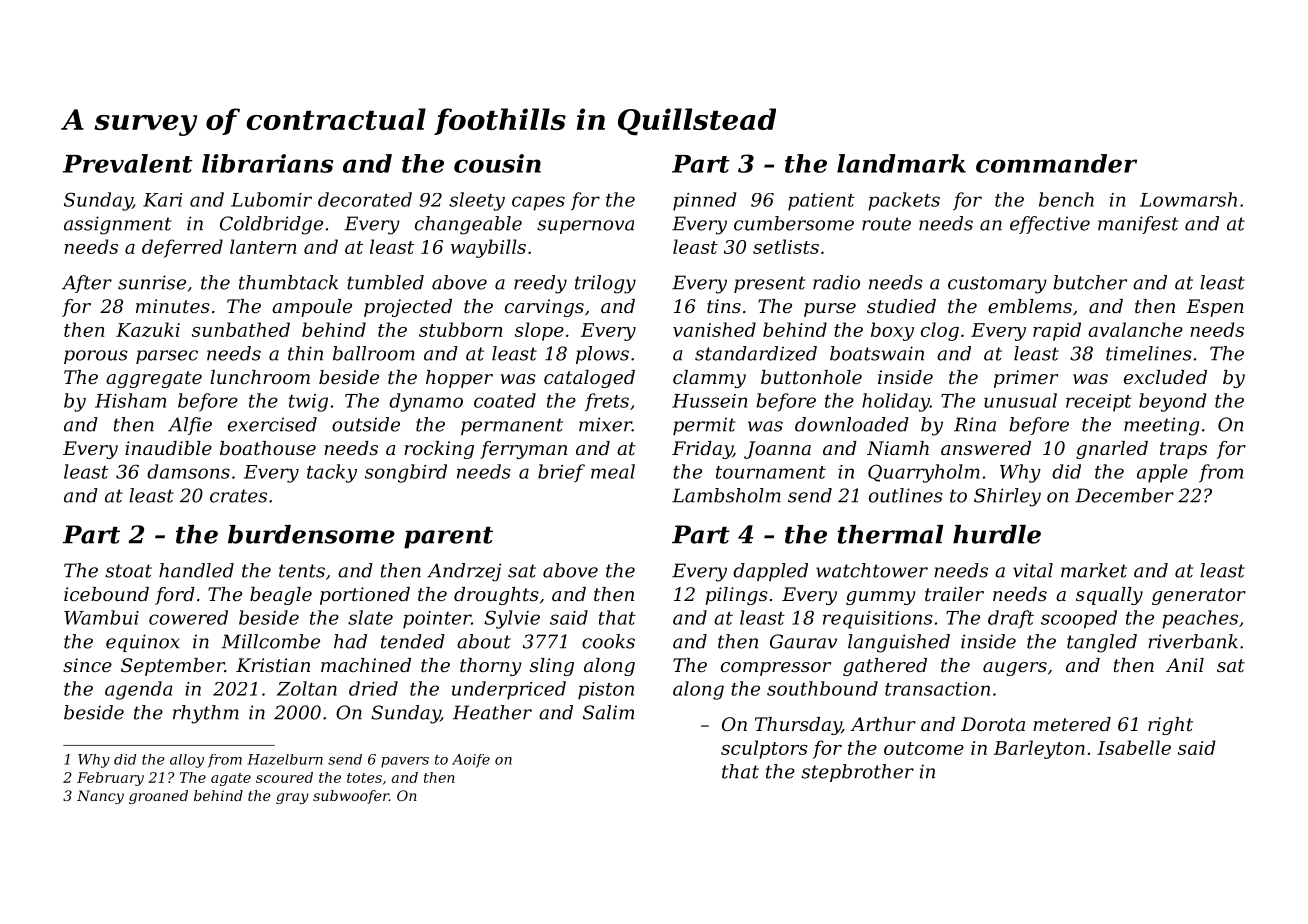 Image resolution: width=1308 pixels, height=924 pixels. I want to click on inaudible, so click(168, 448).
